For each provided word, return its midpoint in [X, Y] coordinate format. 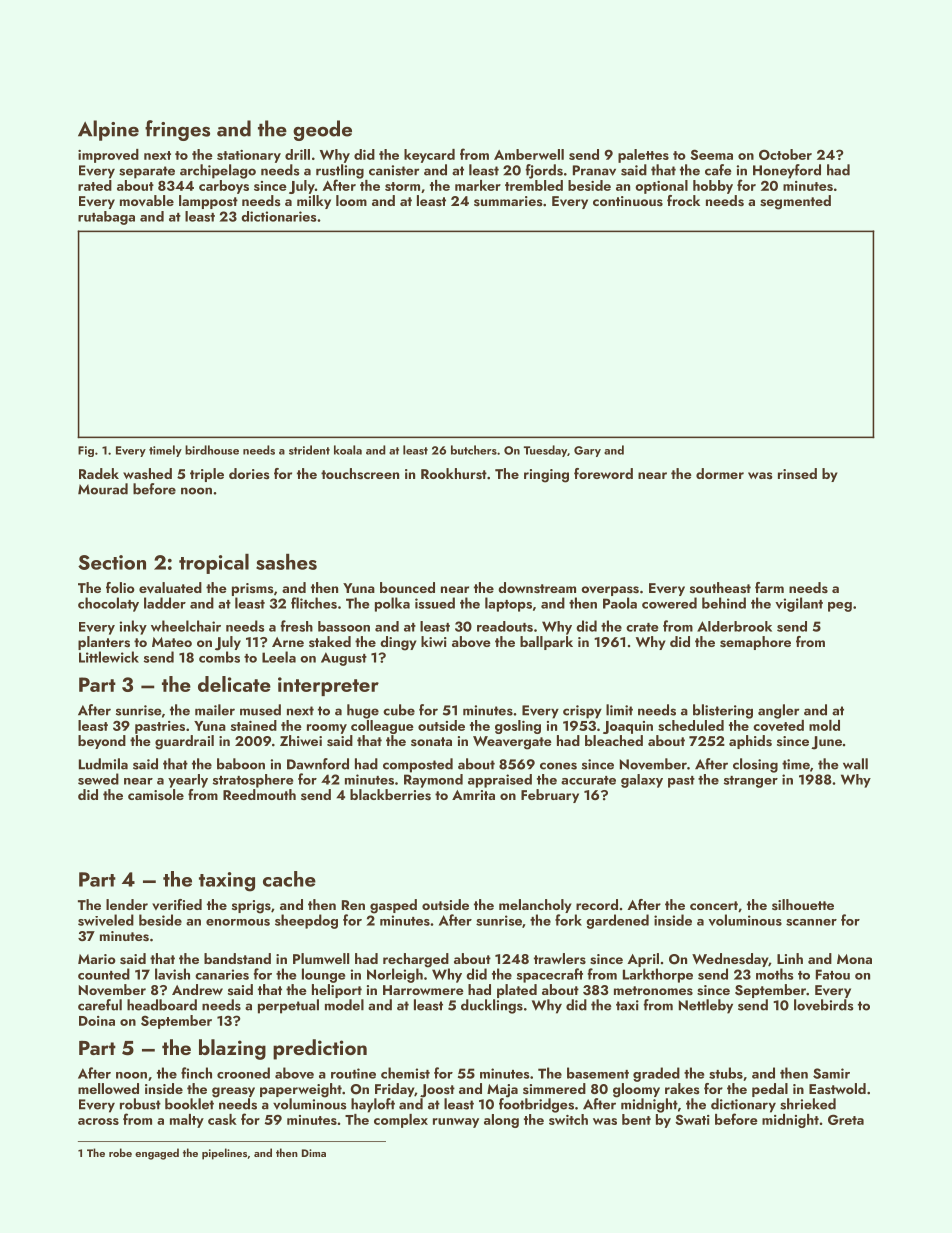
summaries [508, 201]
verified [177, 904]
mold [824, 725]
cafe [718, 170]
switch [568, 1119]
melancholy [535, 906]
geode [322, 130]
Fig [86, 451]
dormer [720, 473]
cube [399, 710]
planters [104, 643]
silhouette [803, 904]
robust [140, 1104]
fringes [177, 130]
